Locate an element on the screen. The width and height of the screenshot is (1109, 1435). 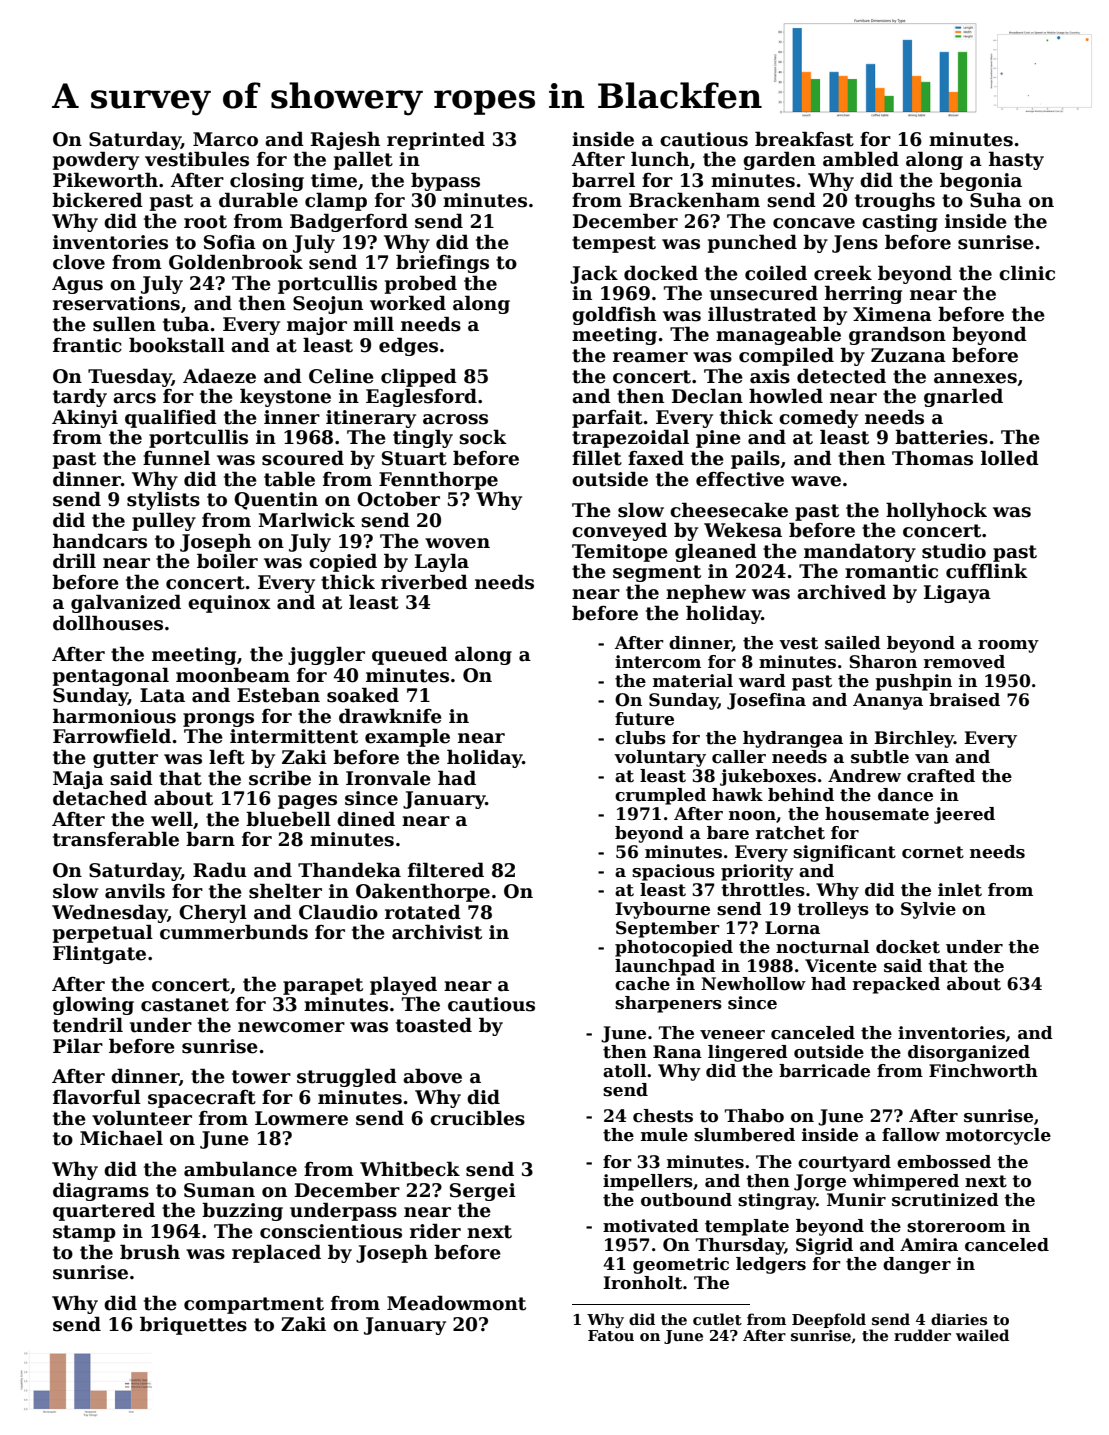
powdery is located at coordinates (96, 160).
